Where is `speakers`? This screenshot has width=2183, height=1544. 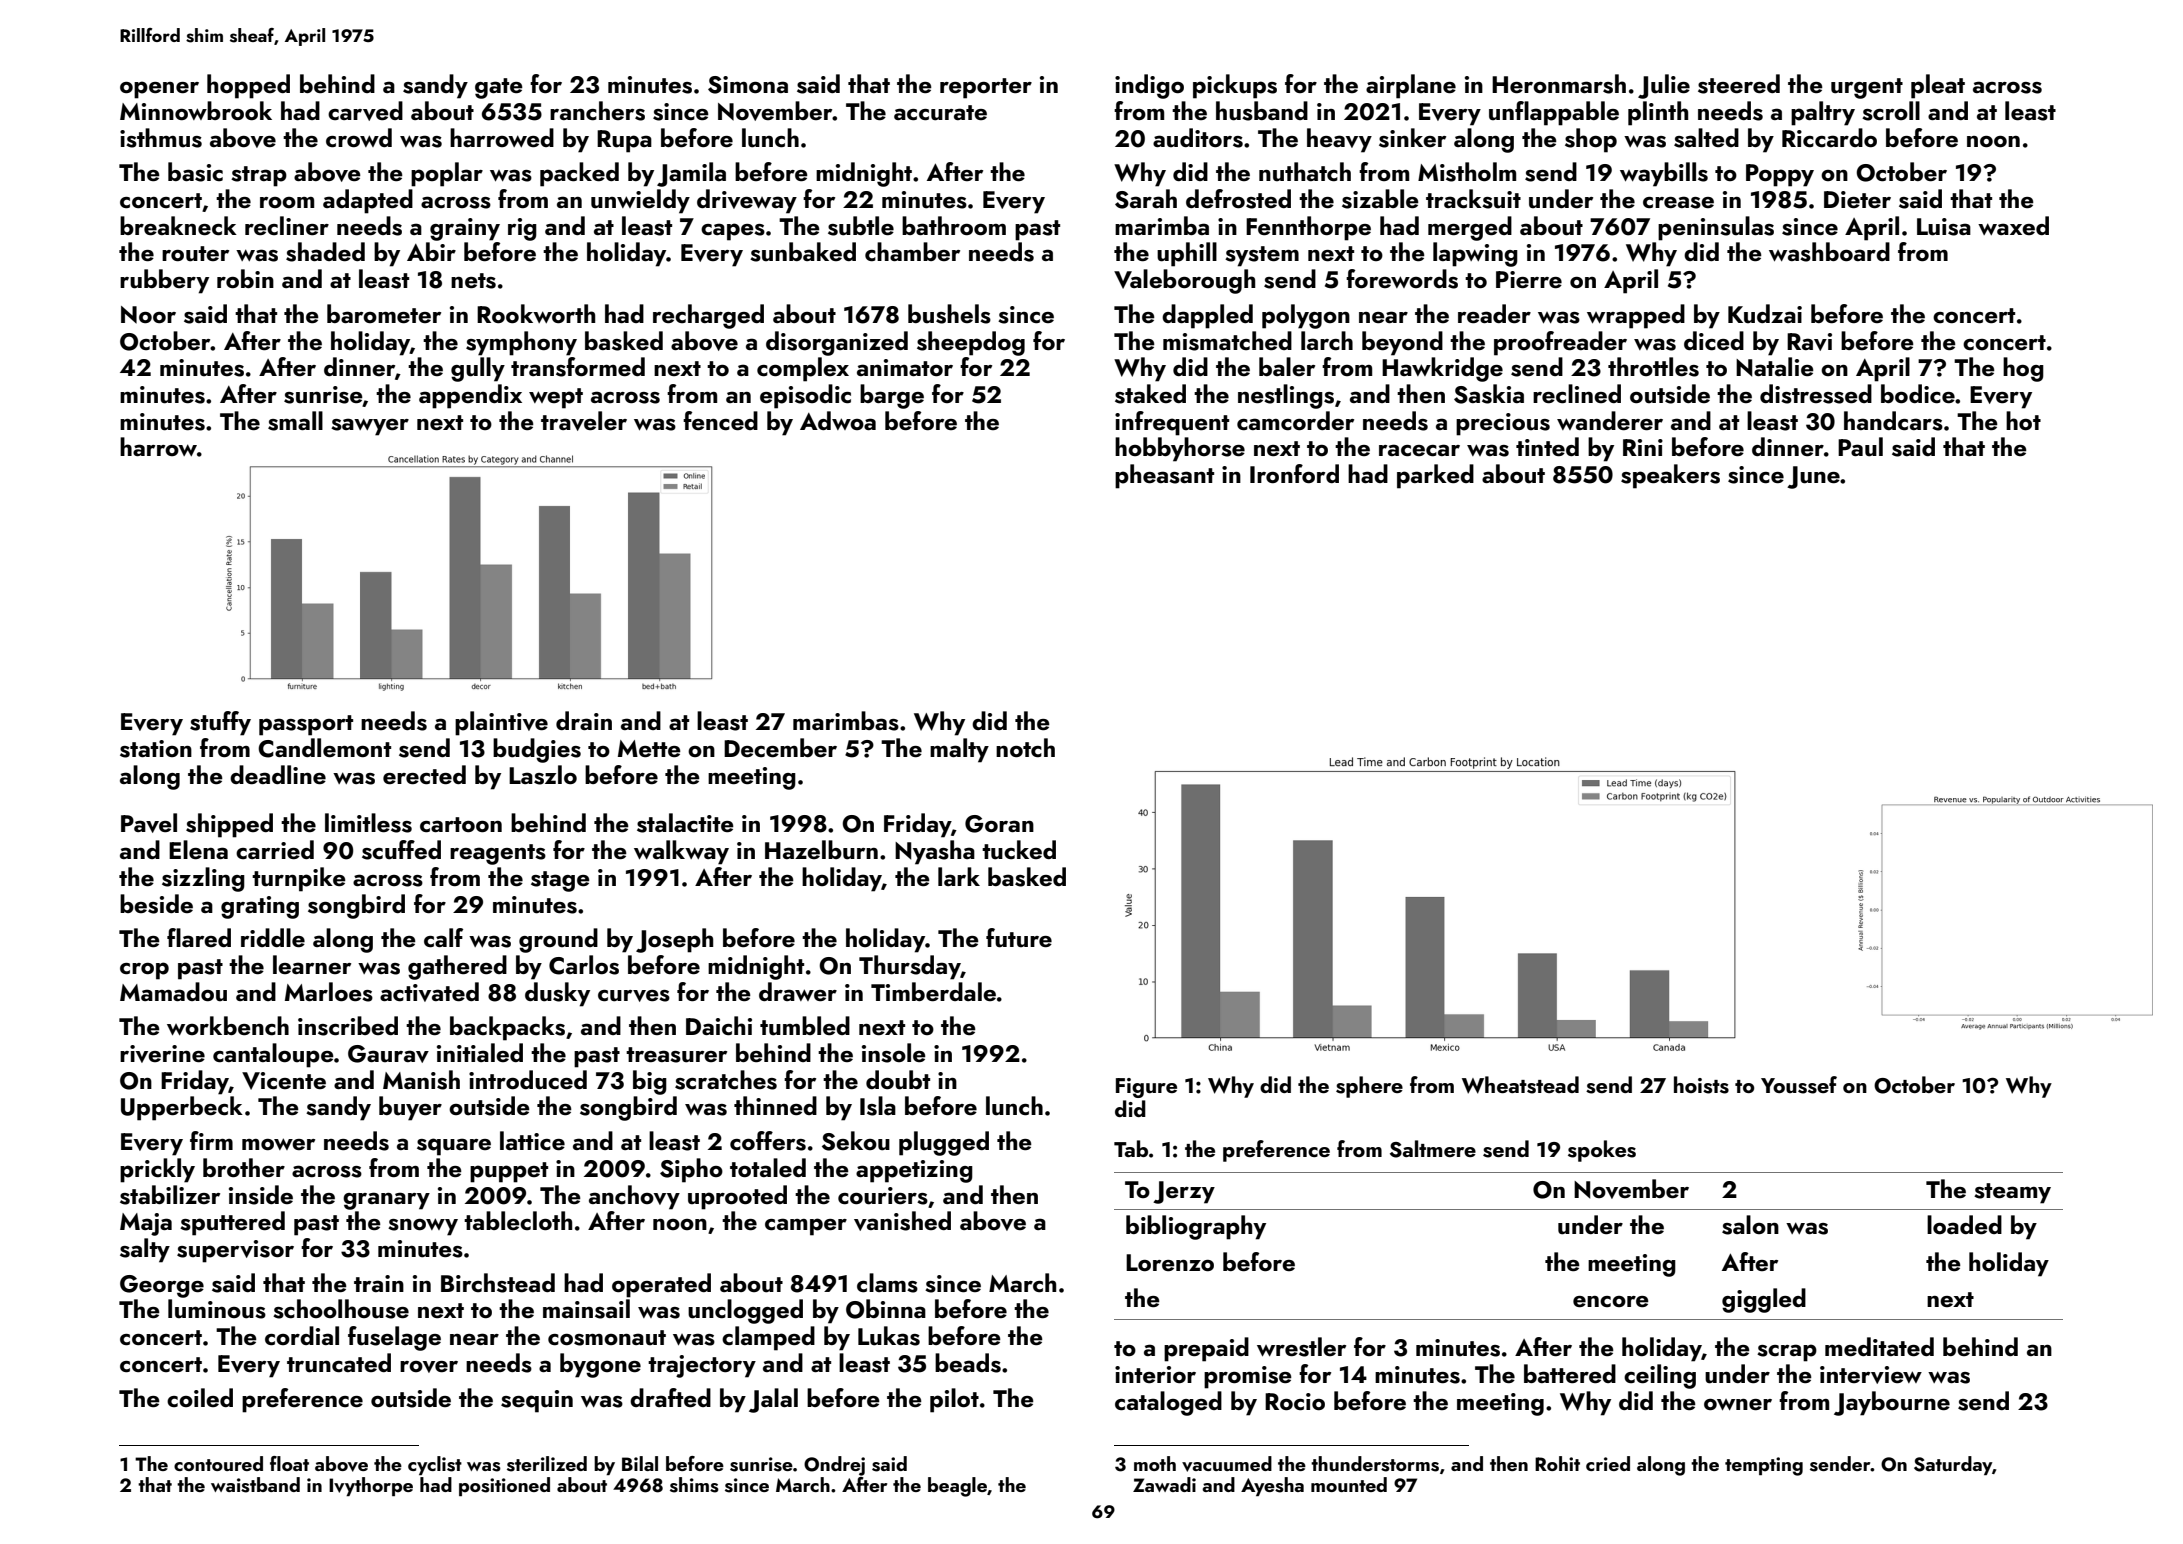 speakers is located at coordinates (1670, 476).
